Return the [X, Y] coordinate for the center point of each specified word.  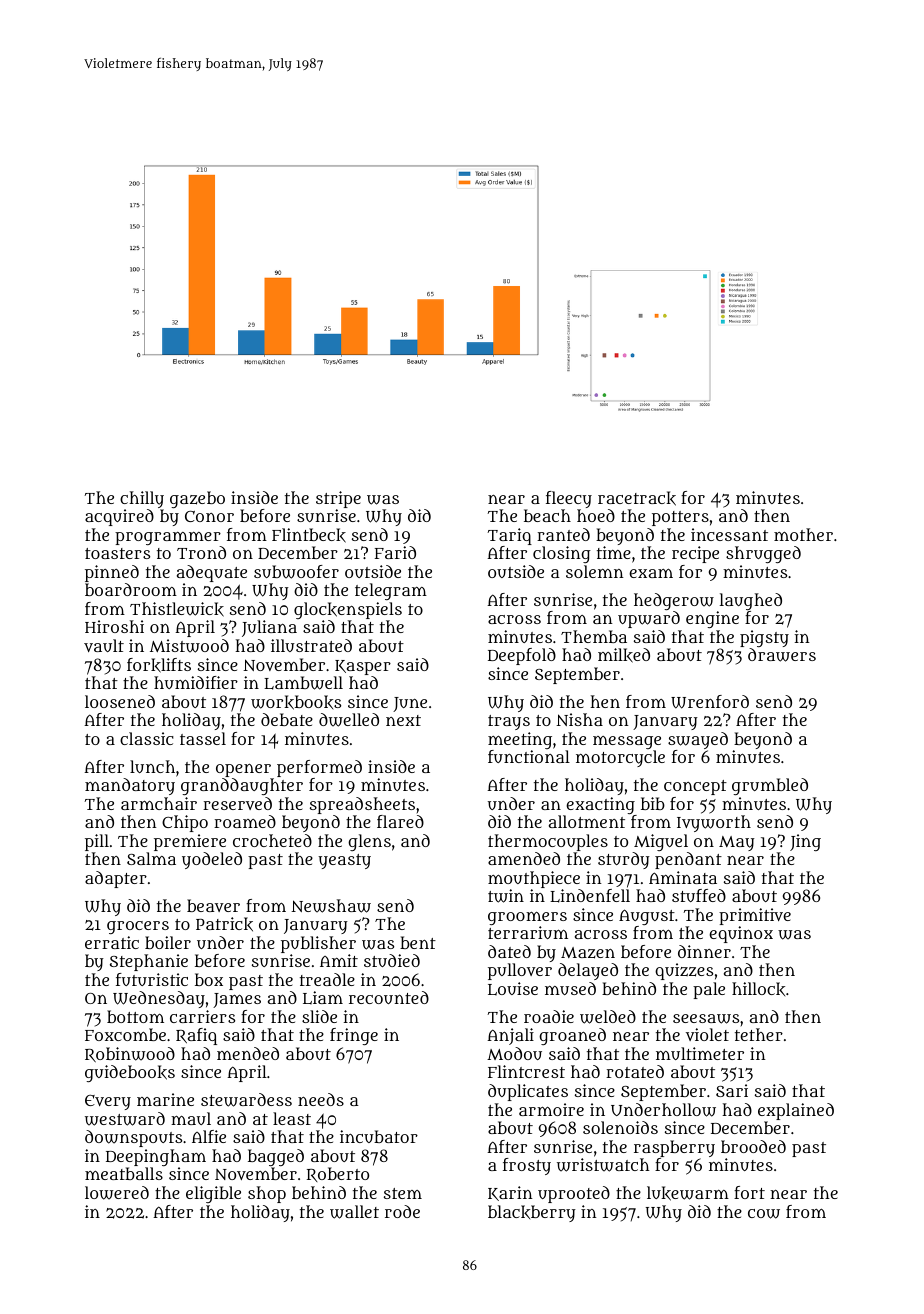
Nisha [579, 719]
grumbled [770, 786]
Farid [395, 552]
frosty [527, 1166]
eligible [213, 1194]
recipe [695, 554]
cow [764, 1214]
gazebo [197, 499]
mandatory [130, 786]
